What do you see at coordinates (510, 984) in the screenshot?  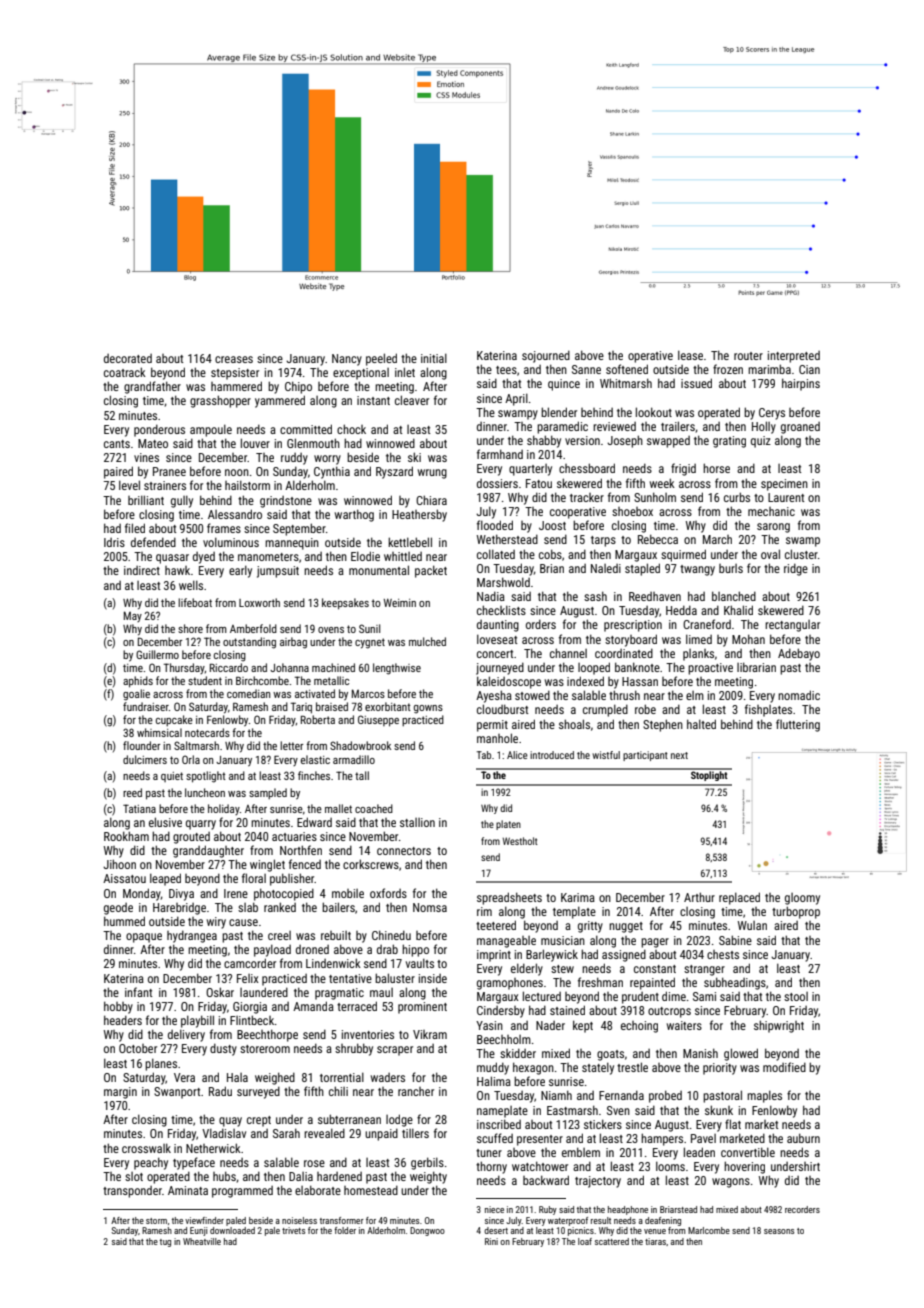 I see `gramophones` at bounding box center [510, 984].
